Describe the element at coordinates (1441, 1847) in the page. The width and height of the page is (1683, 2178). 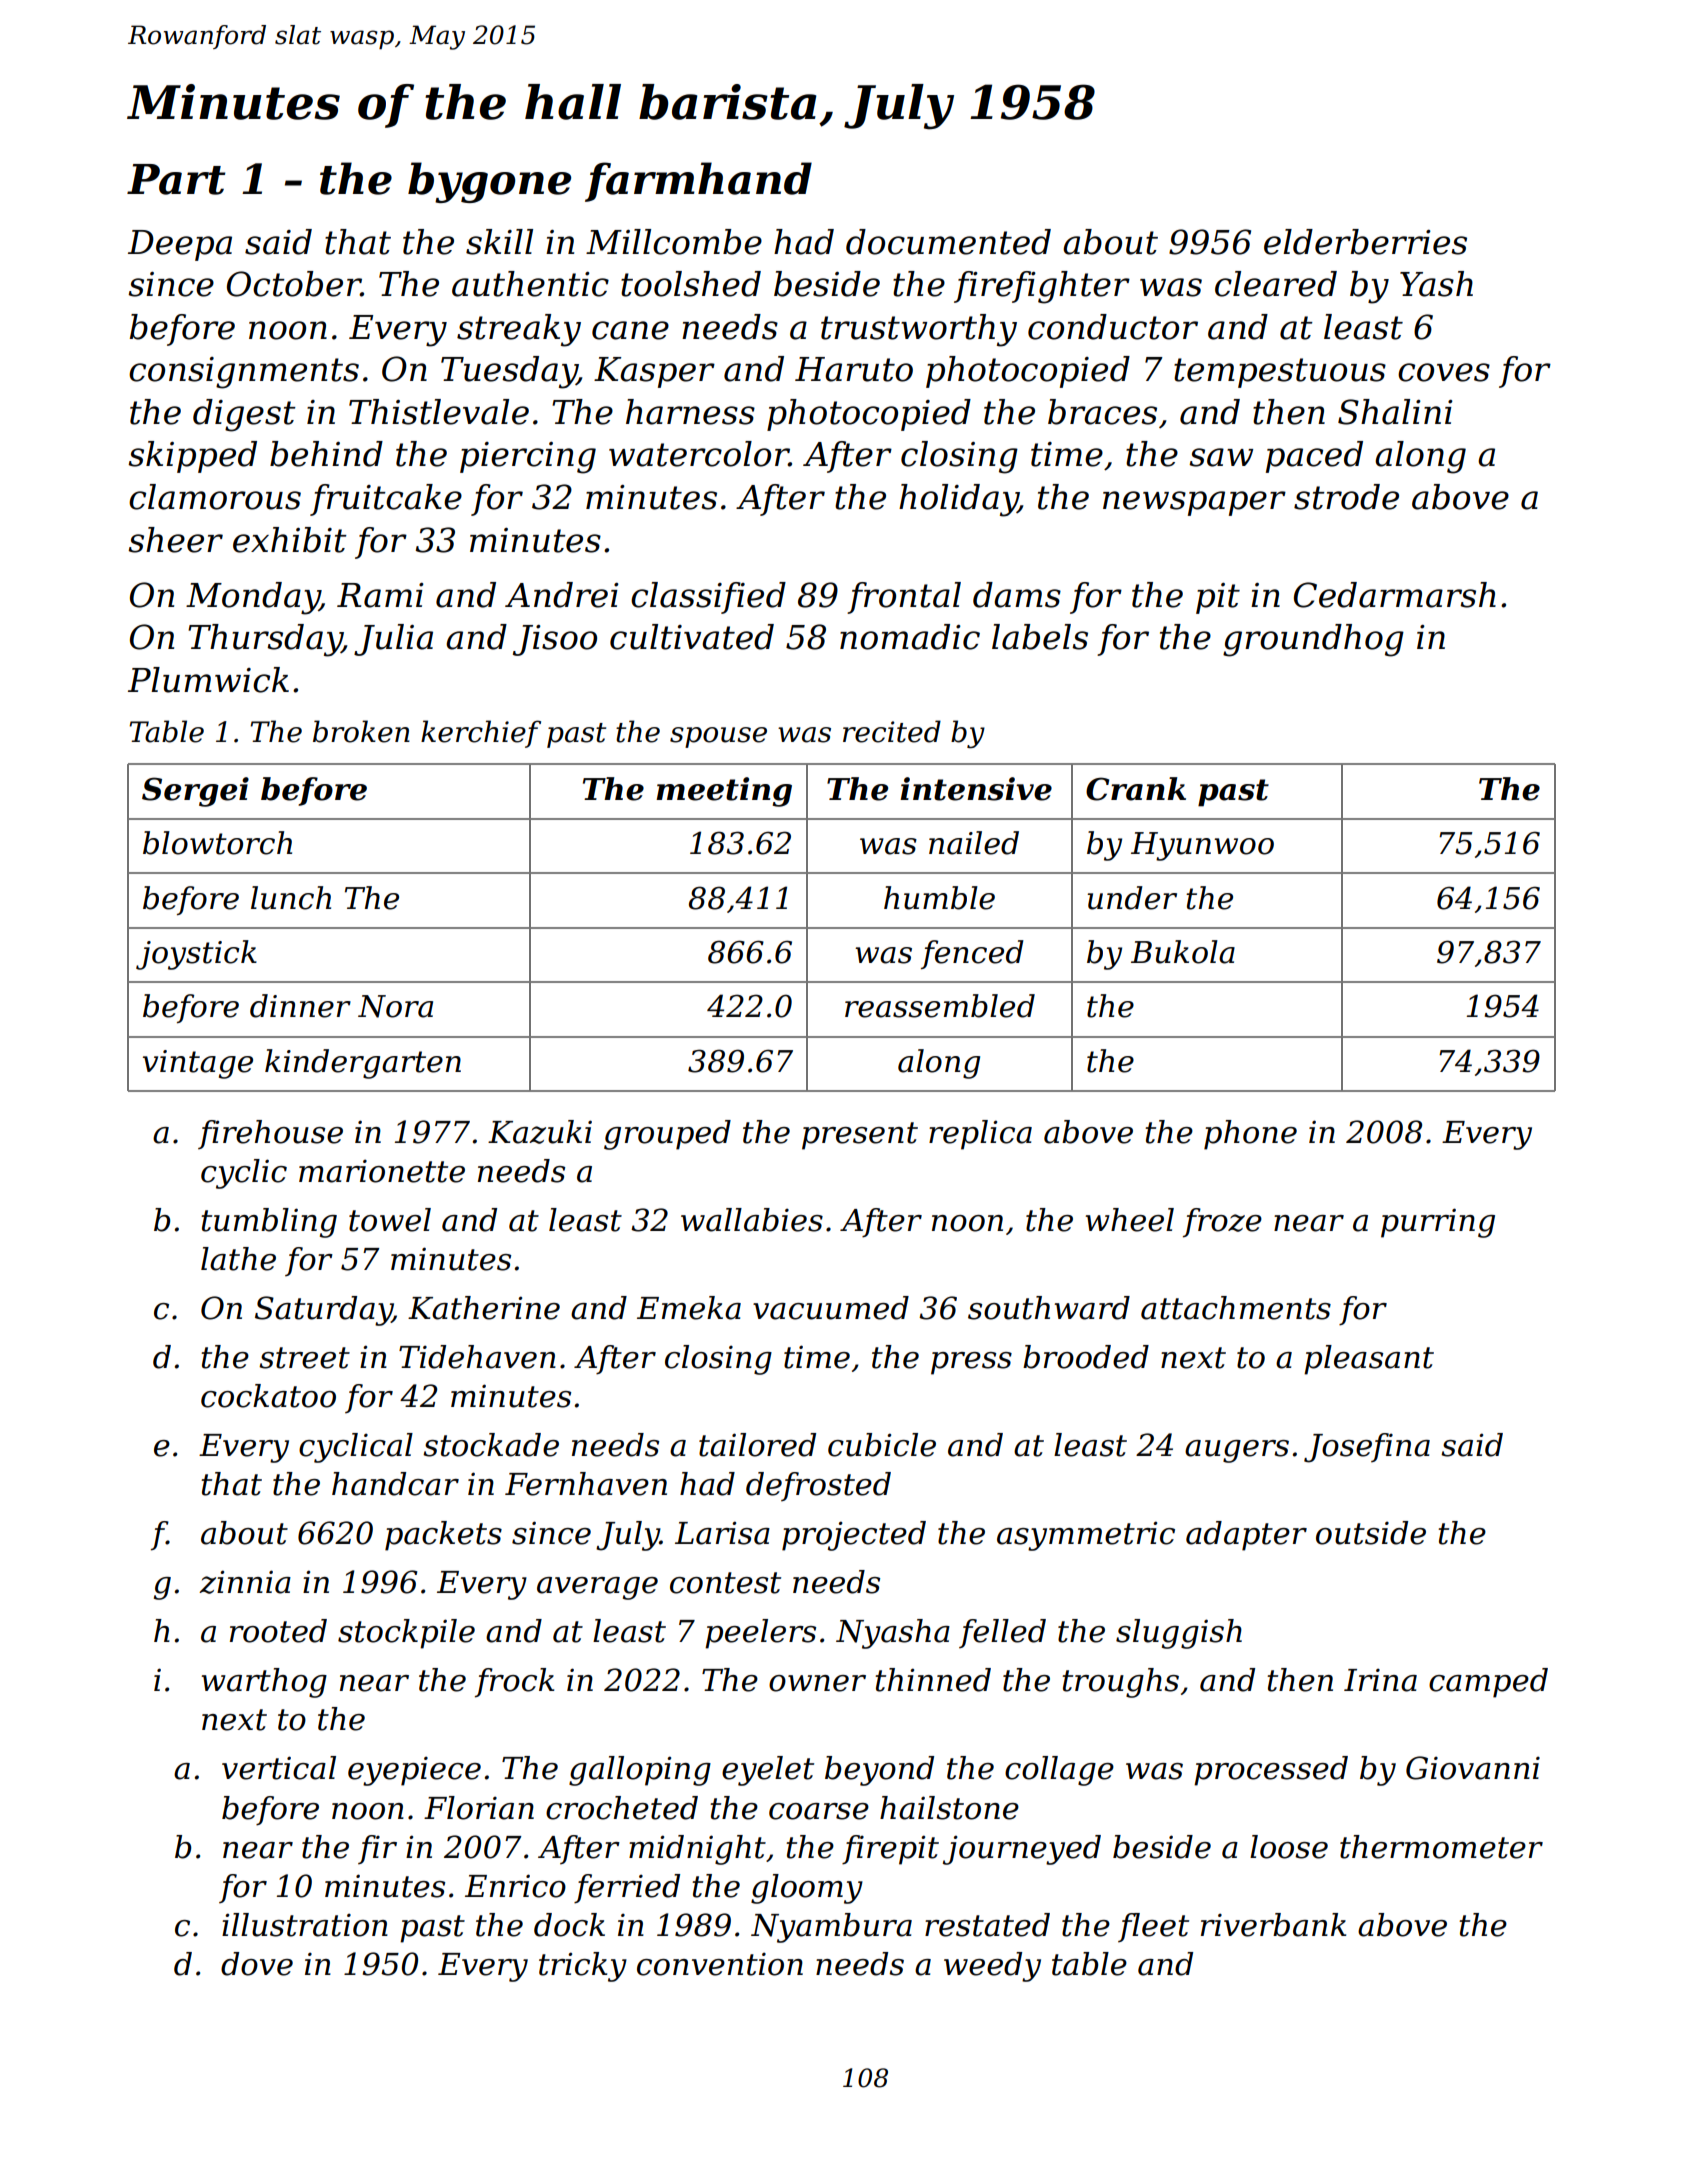
I see `thermometer` at that location.
